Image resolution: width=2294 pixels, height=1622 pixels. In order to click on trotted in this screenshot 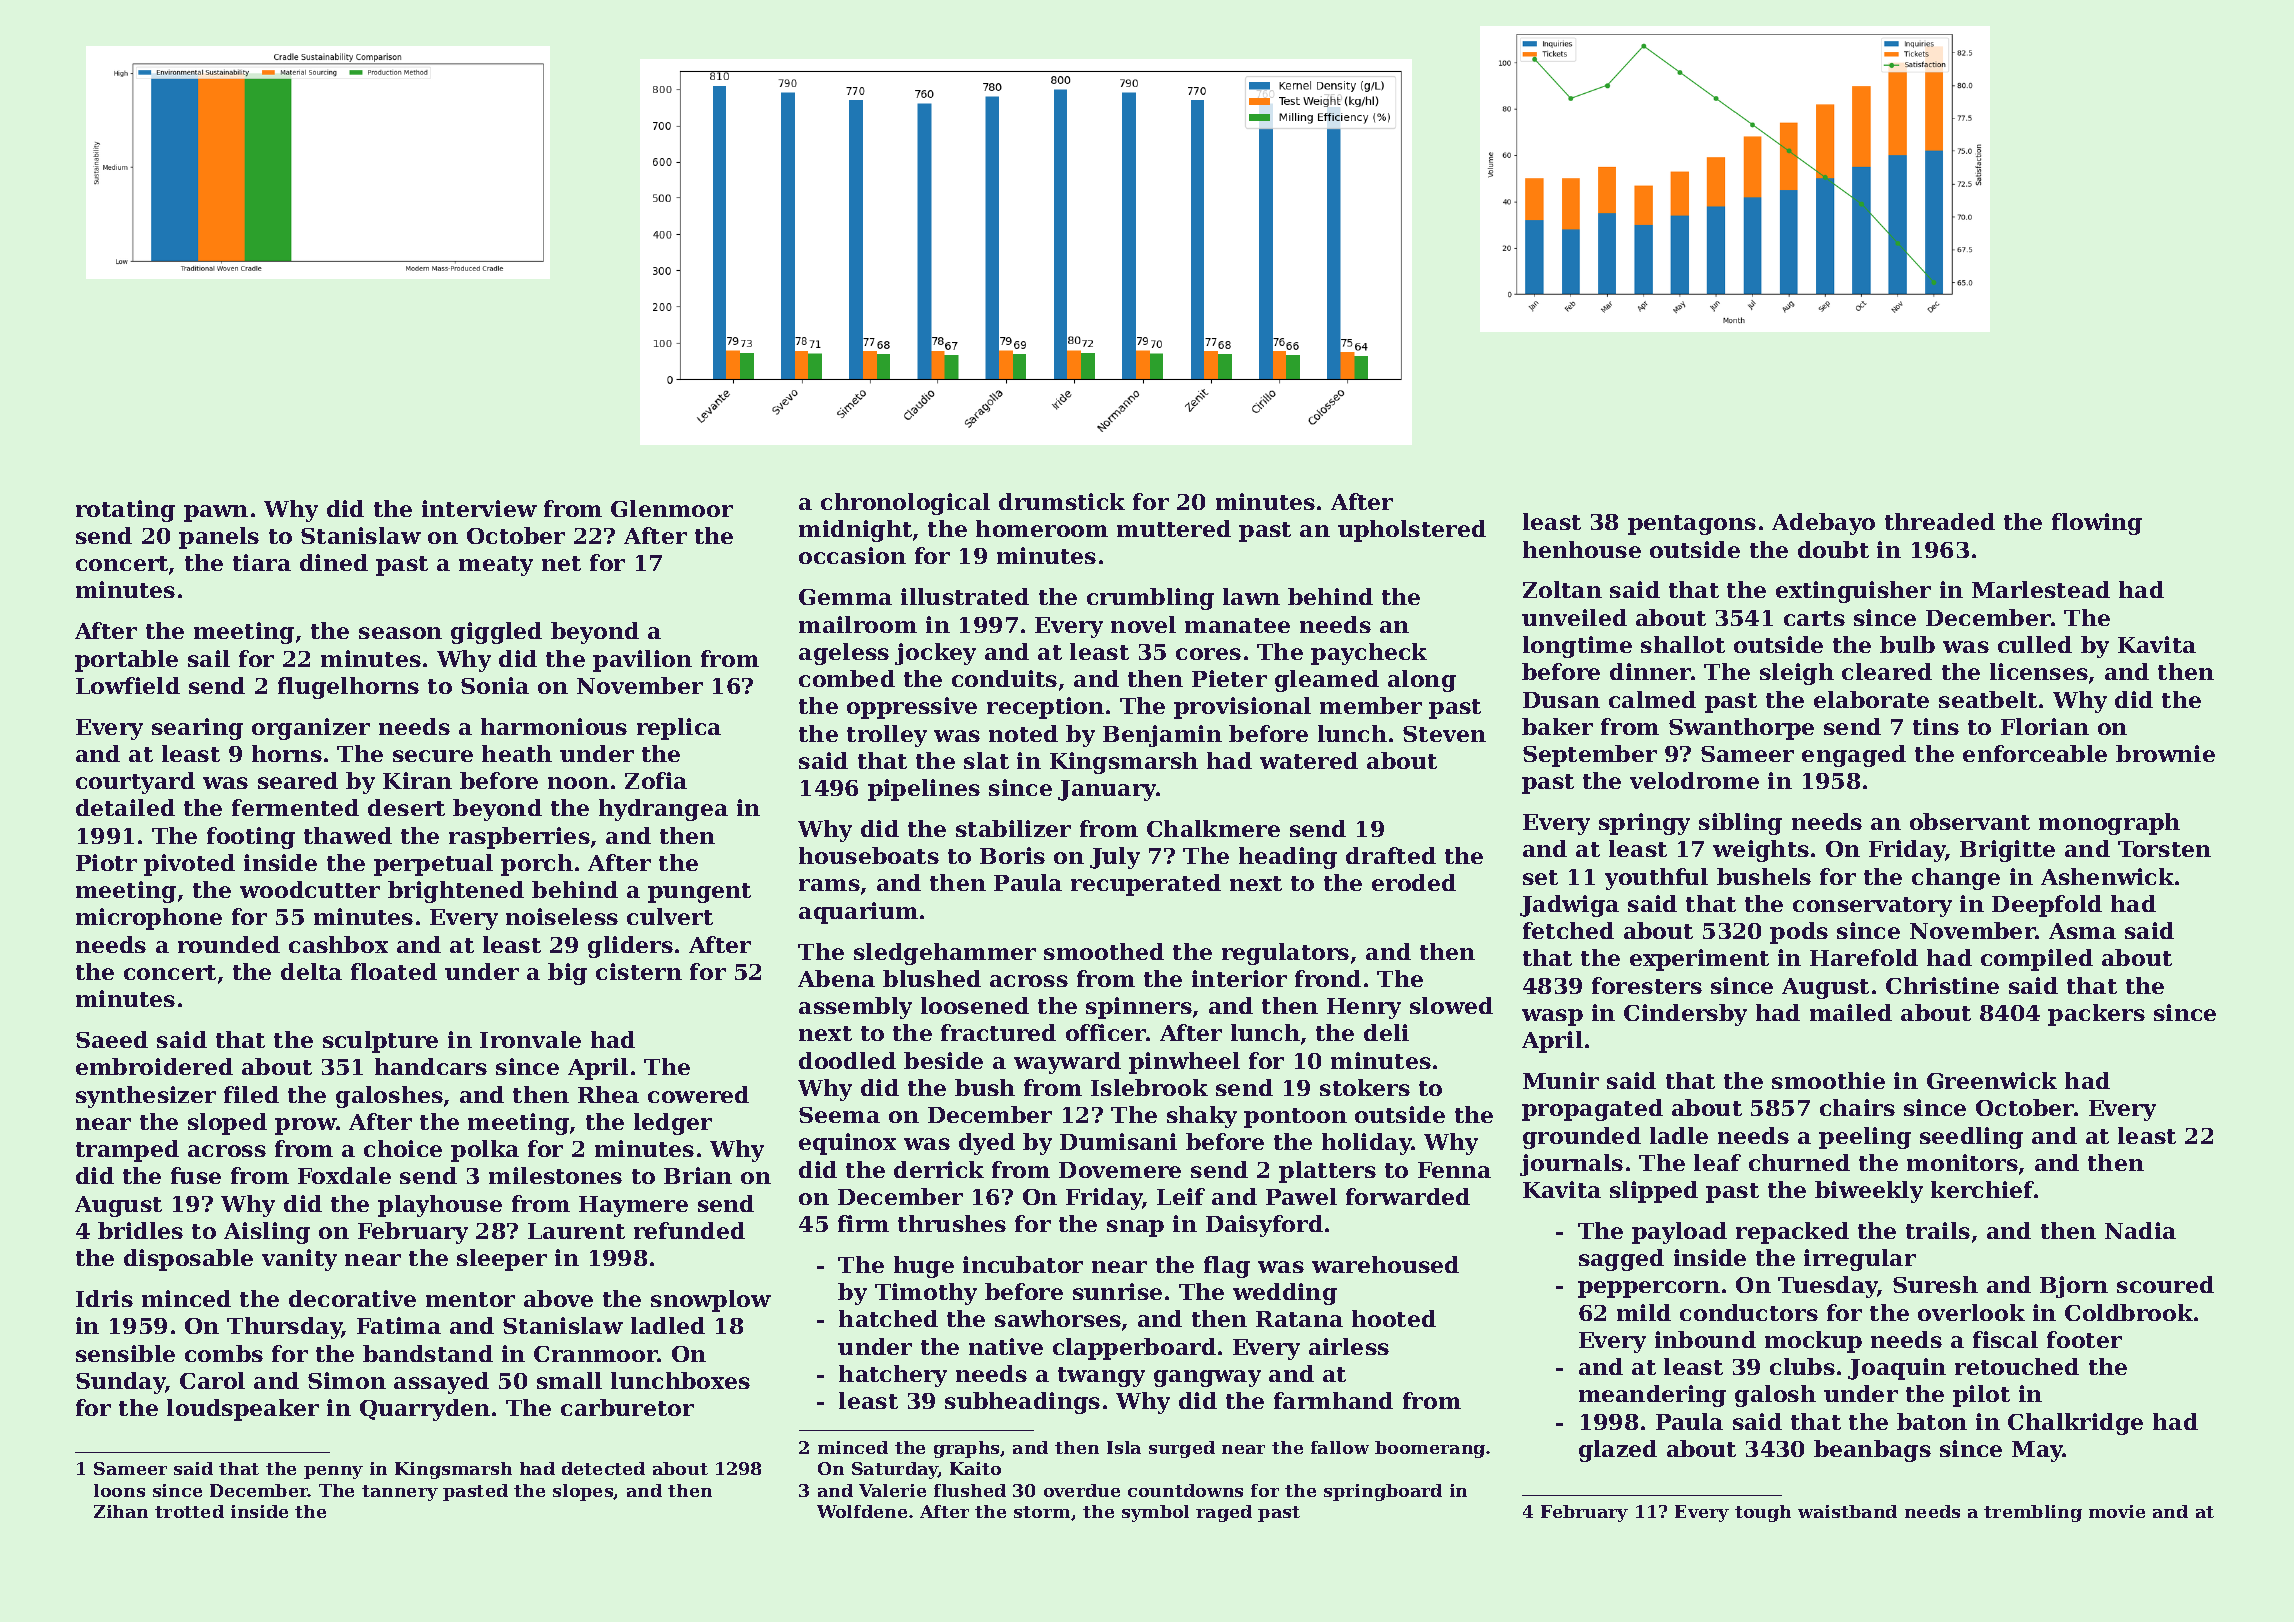, I will do `click(189, 1511)`.
